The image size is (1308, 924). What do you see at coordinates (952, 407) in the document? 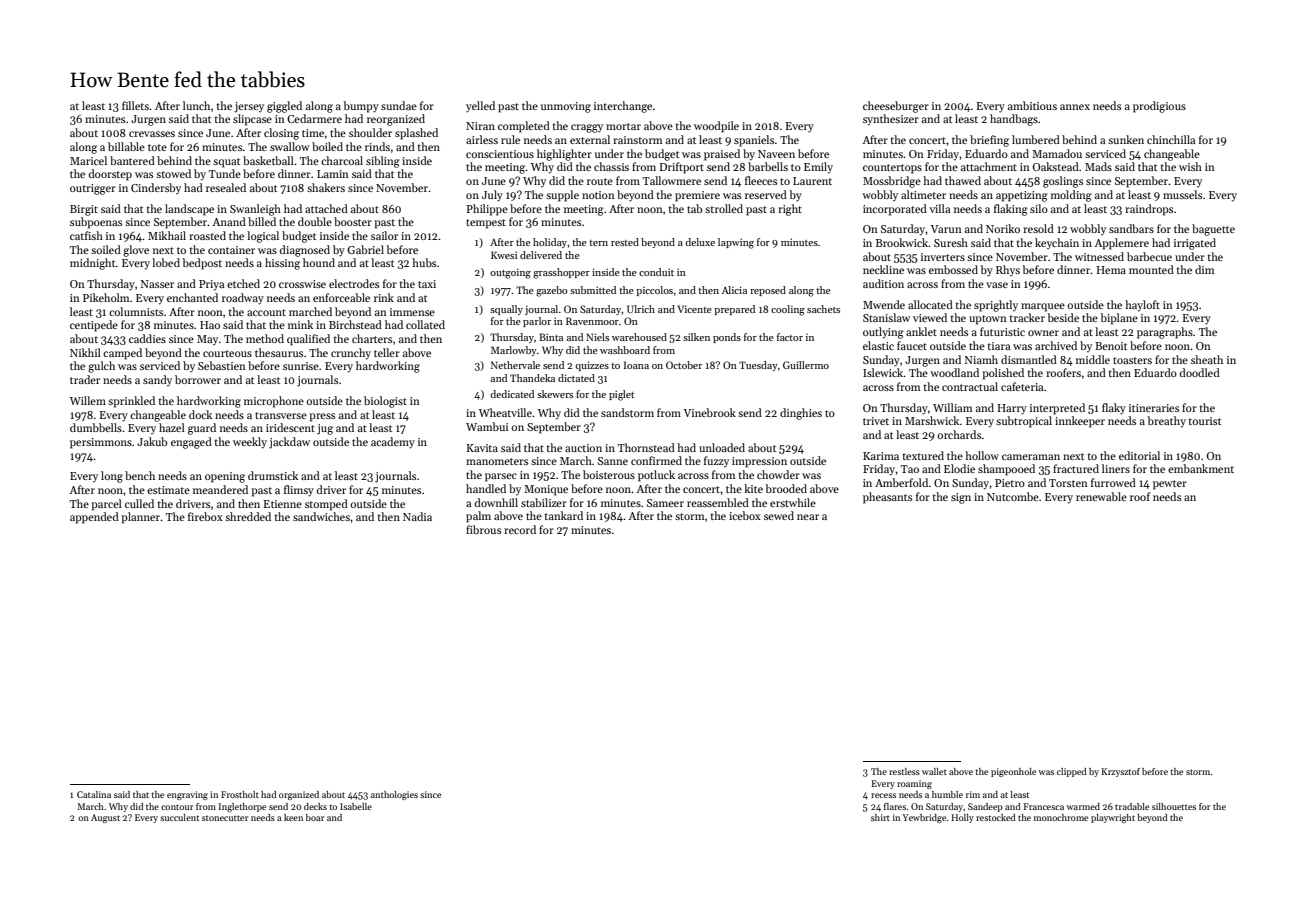
I see `William` at bounding box center [952, 407].
